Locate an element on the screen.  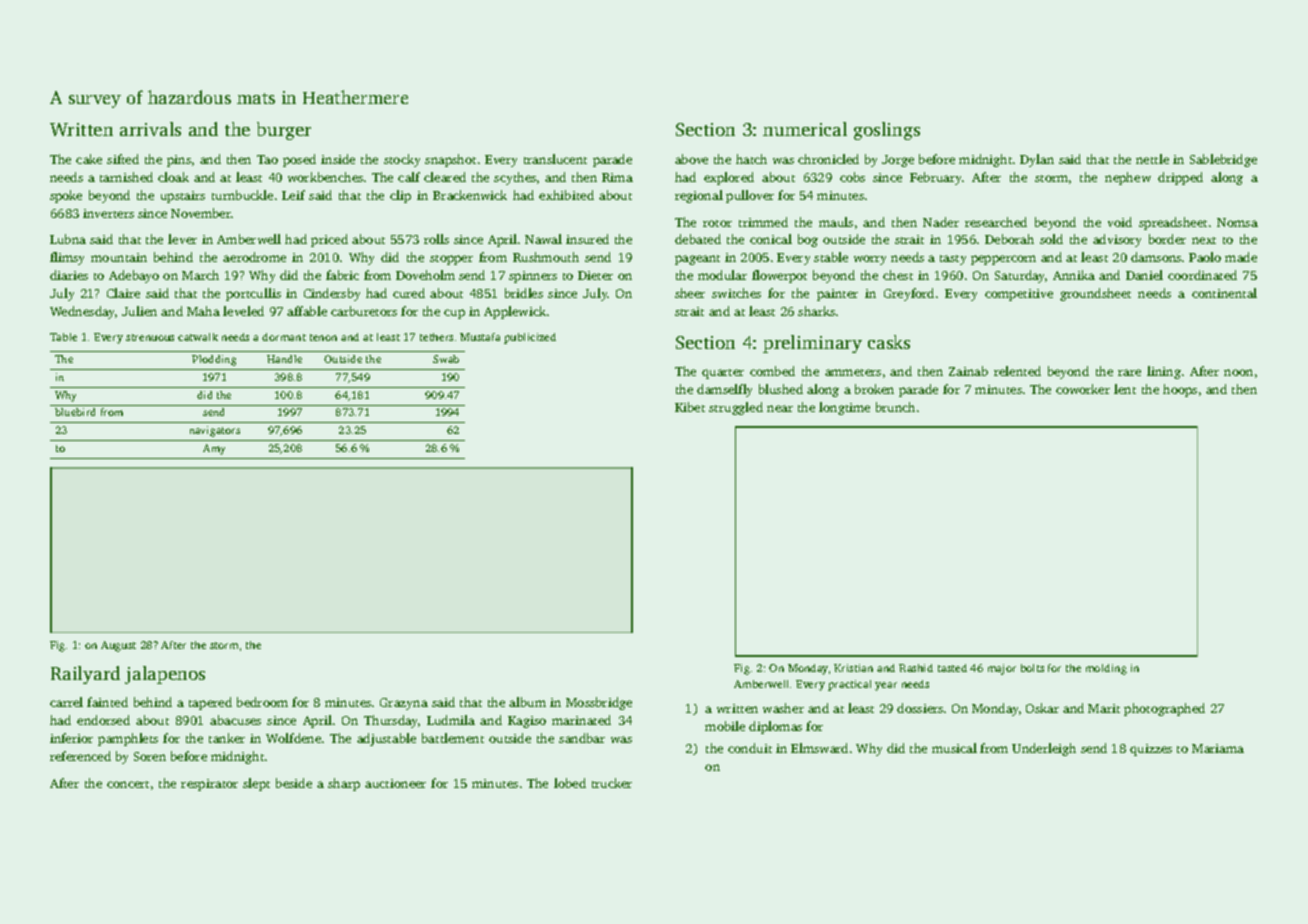
concert is located at coordinates (128, 784).
